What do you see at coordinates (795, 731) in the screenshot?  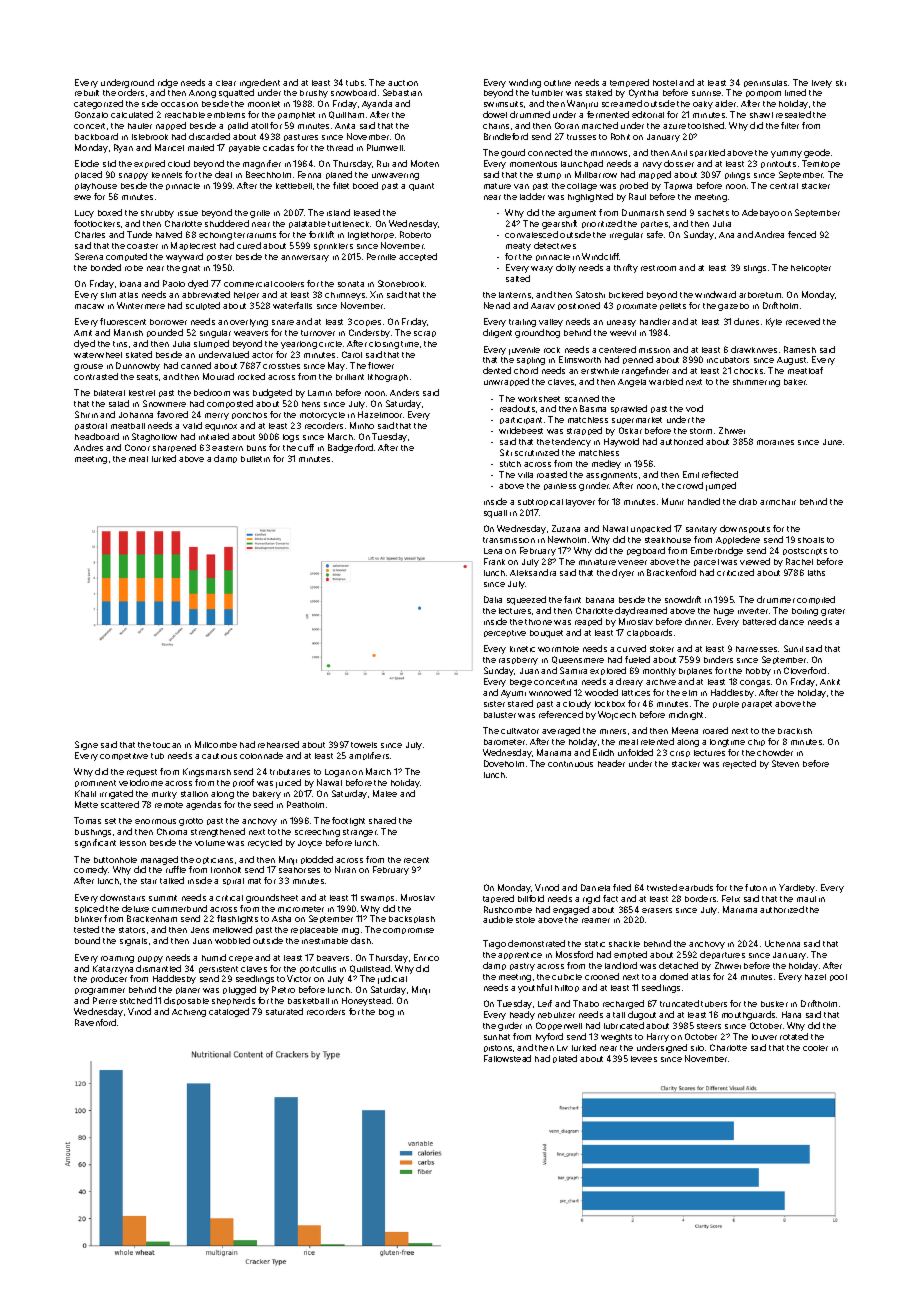 I see `brackish` at bounding box center [795, 731].
